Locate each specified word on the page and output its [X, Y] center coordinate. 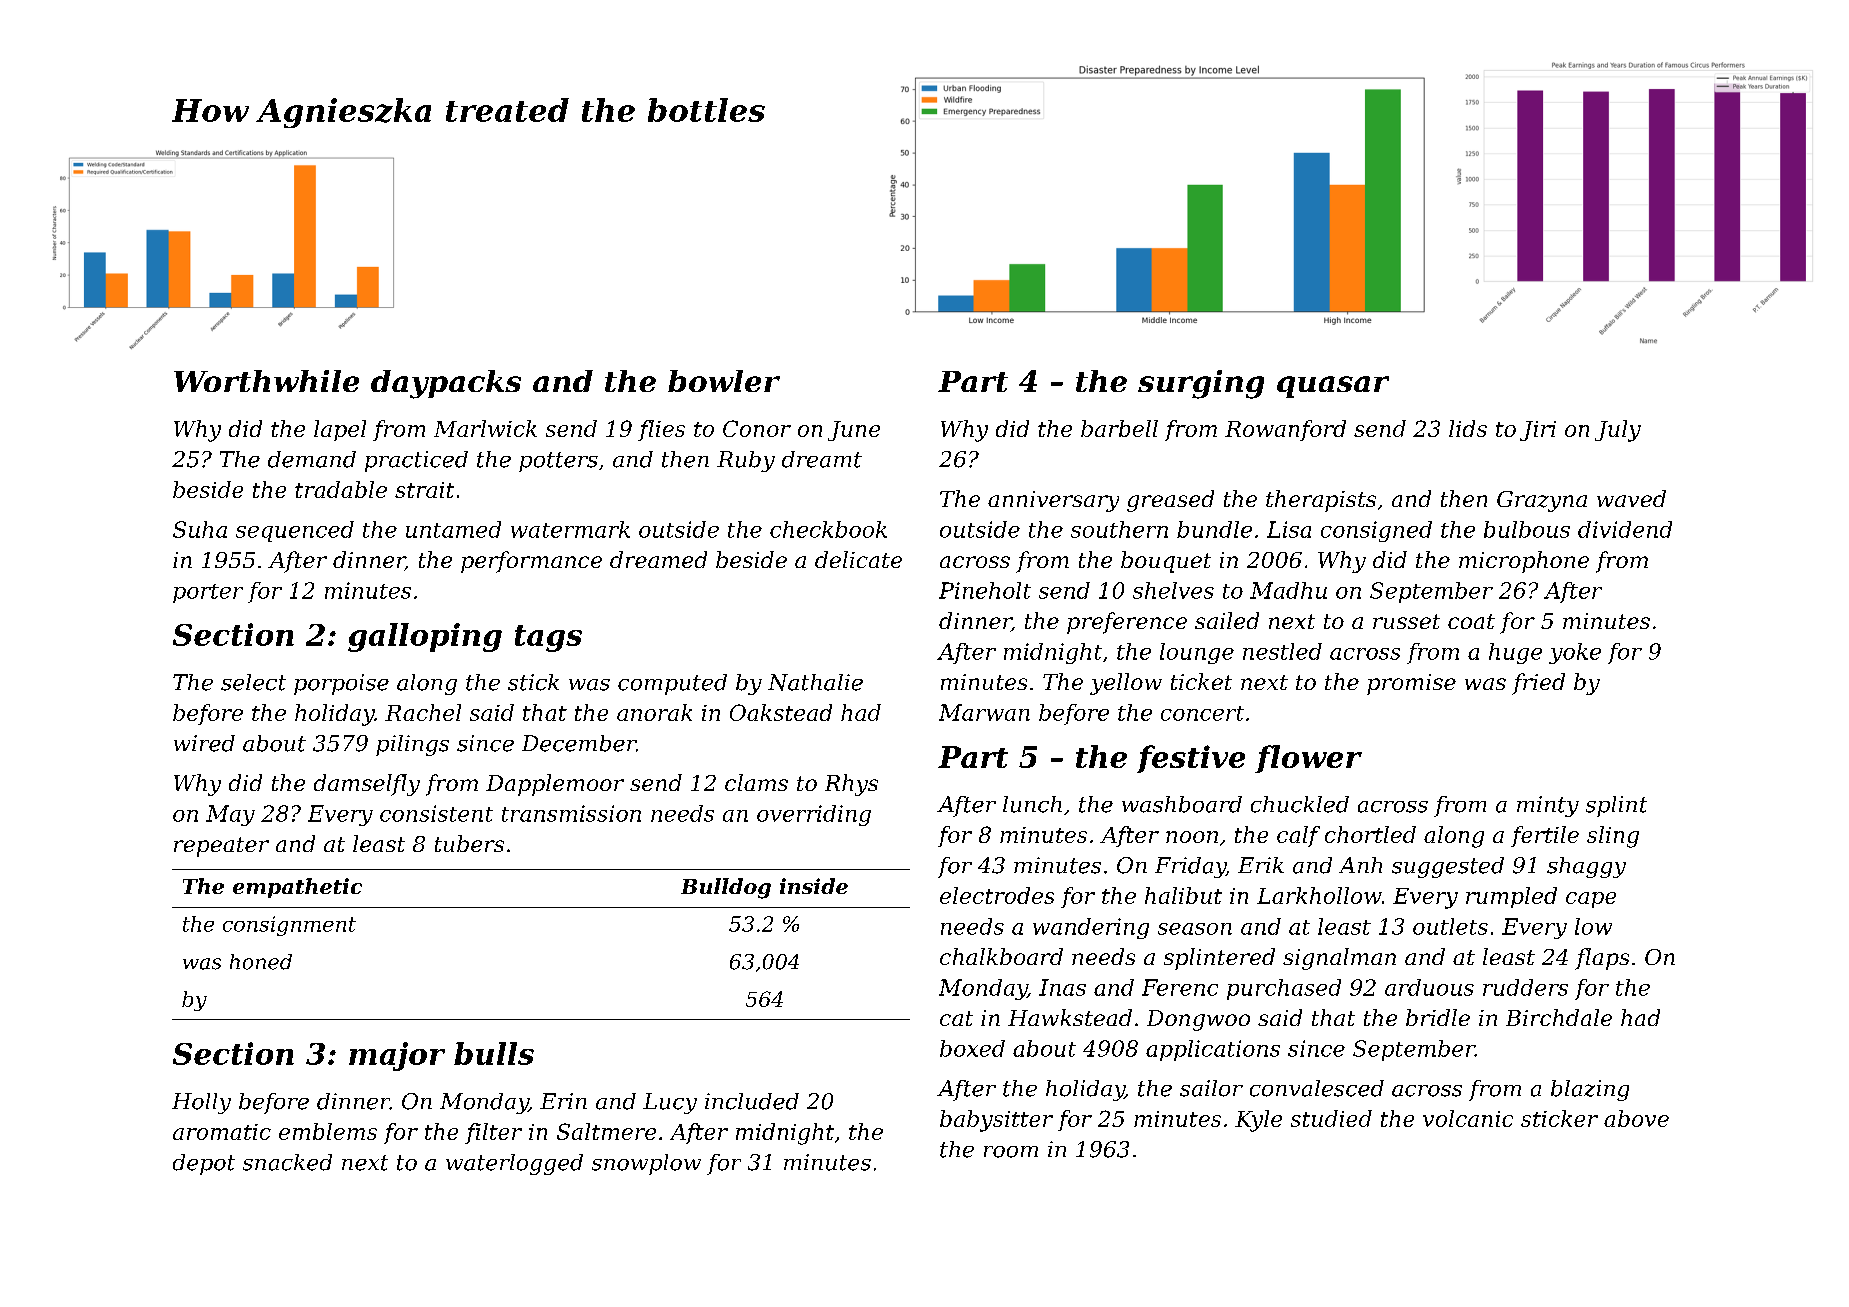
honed [261, 962]
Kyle [1258, 1121]
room [1011, 1152]
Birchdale [1559, 1017]
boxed [972, 1048]
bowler [724, 381]
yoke [1575, 653]
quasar [1333, 387]
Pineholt [985, 590]
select [253, 682]
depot [204, 1164]
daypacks [446, 384]
